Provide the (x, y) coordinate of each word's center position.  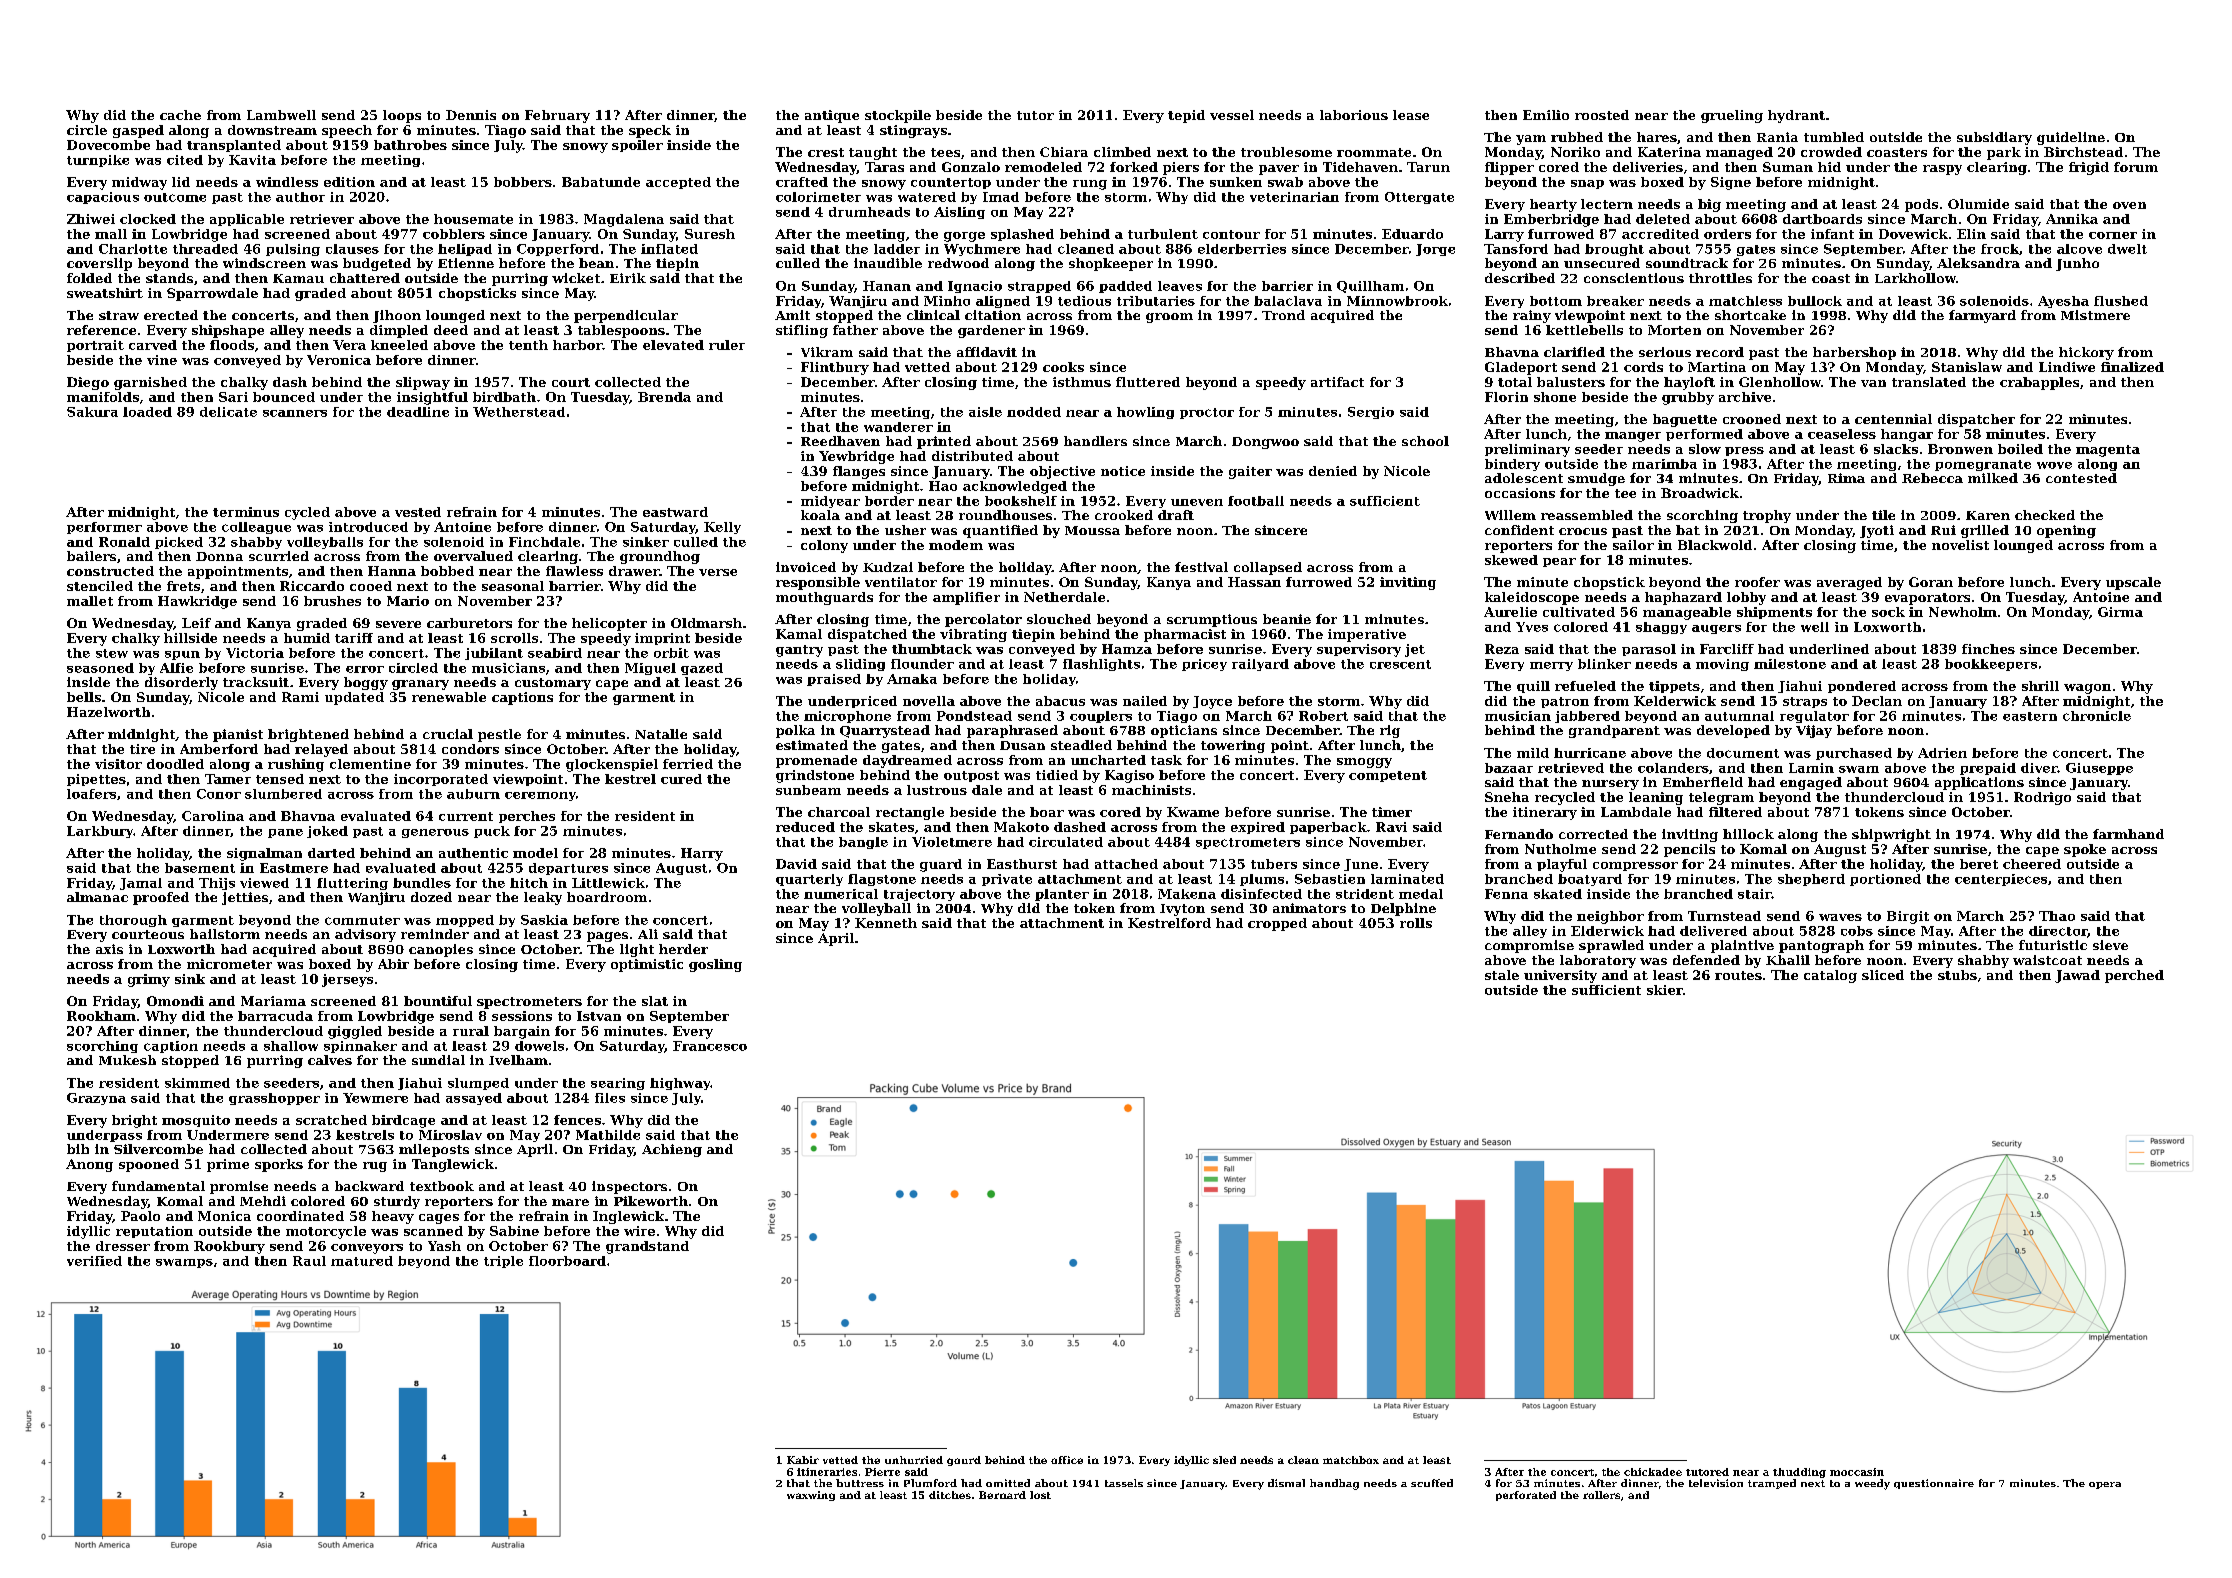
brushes (332, 601)
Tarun (1428, 167)
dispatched (867, 635)
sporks (279, 1165)
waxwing (811, 1496)
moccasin (1857, 1472)
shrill (2040, 686)
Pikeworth (651, 1201)
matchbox (1351, 1460)
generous (435, 833)
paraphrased (1012, 731)
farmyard (1982, 316)
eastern (2030, 716)
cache (180, 115)
